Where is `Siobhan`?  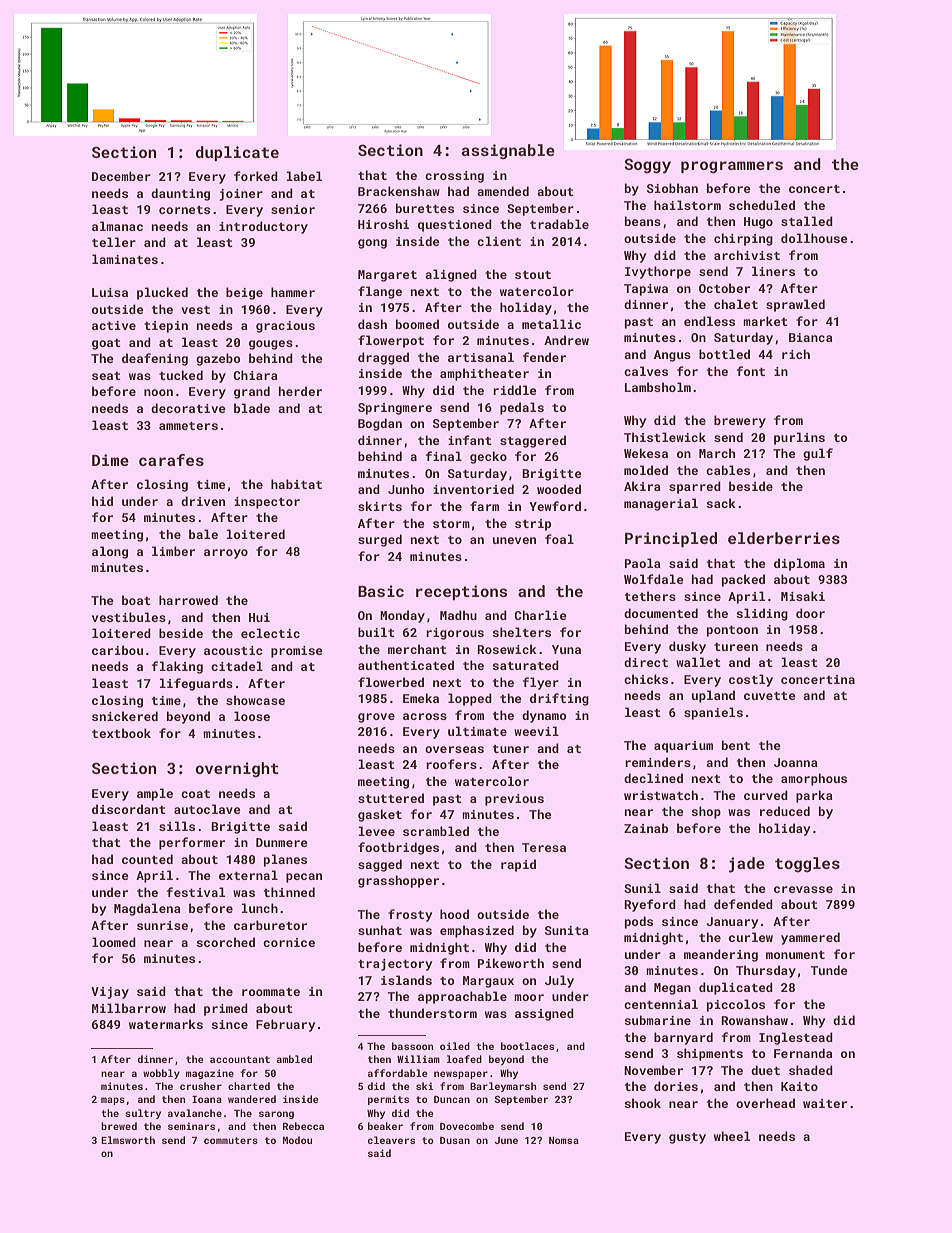
Siobhan is located at coordinates (672, 188).
